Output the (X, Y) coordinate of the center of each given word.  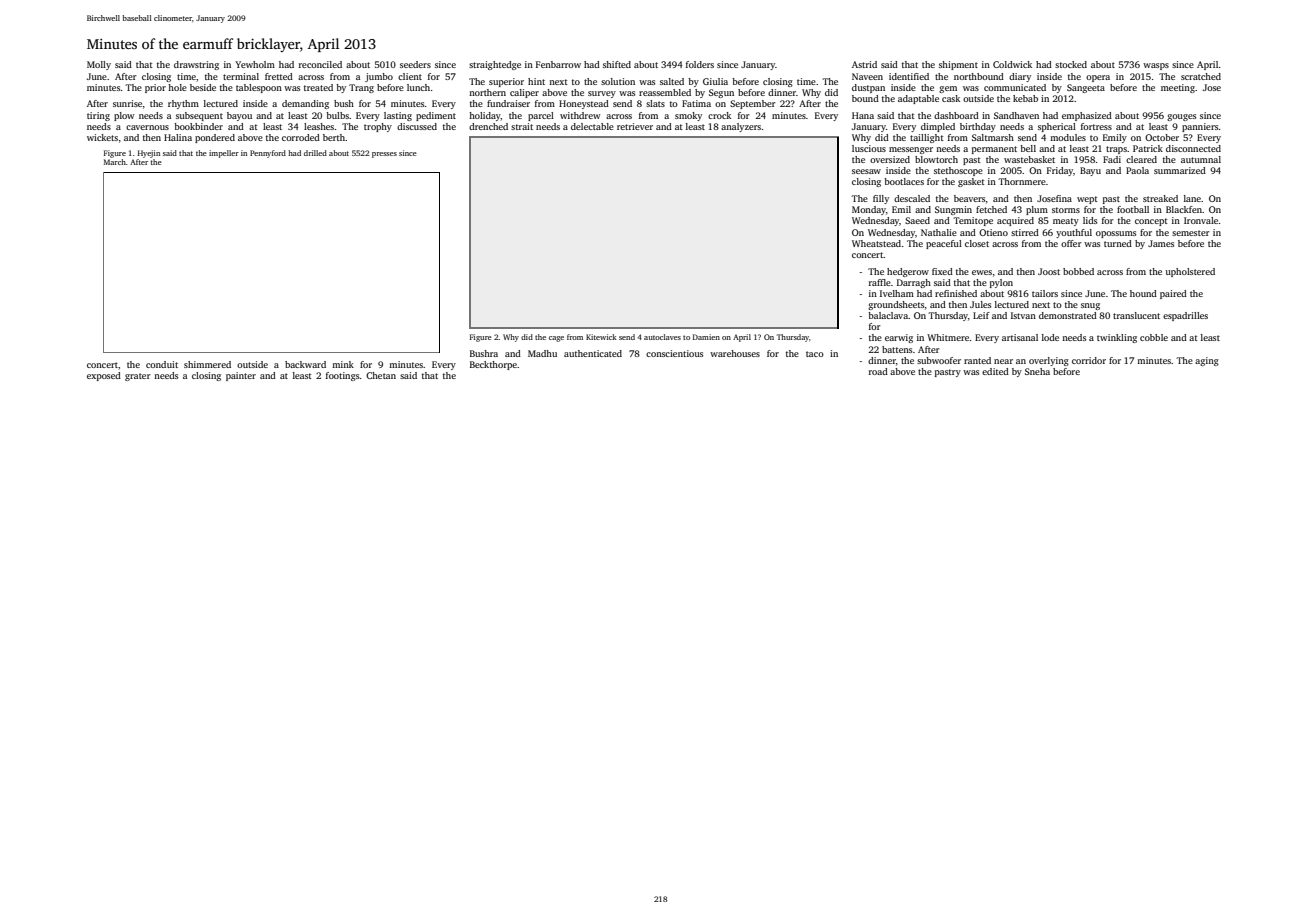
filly (881, 199)
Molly (99, 65)
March (115, 162)
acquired (1015, 221)
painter (241, 376)
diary (1020, 77)
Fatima (696, 103)
